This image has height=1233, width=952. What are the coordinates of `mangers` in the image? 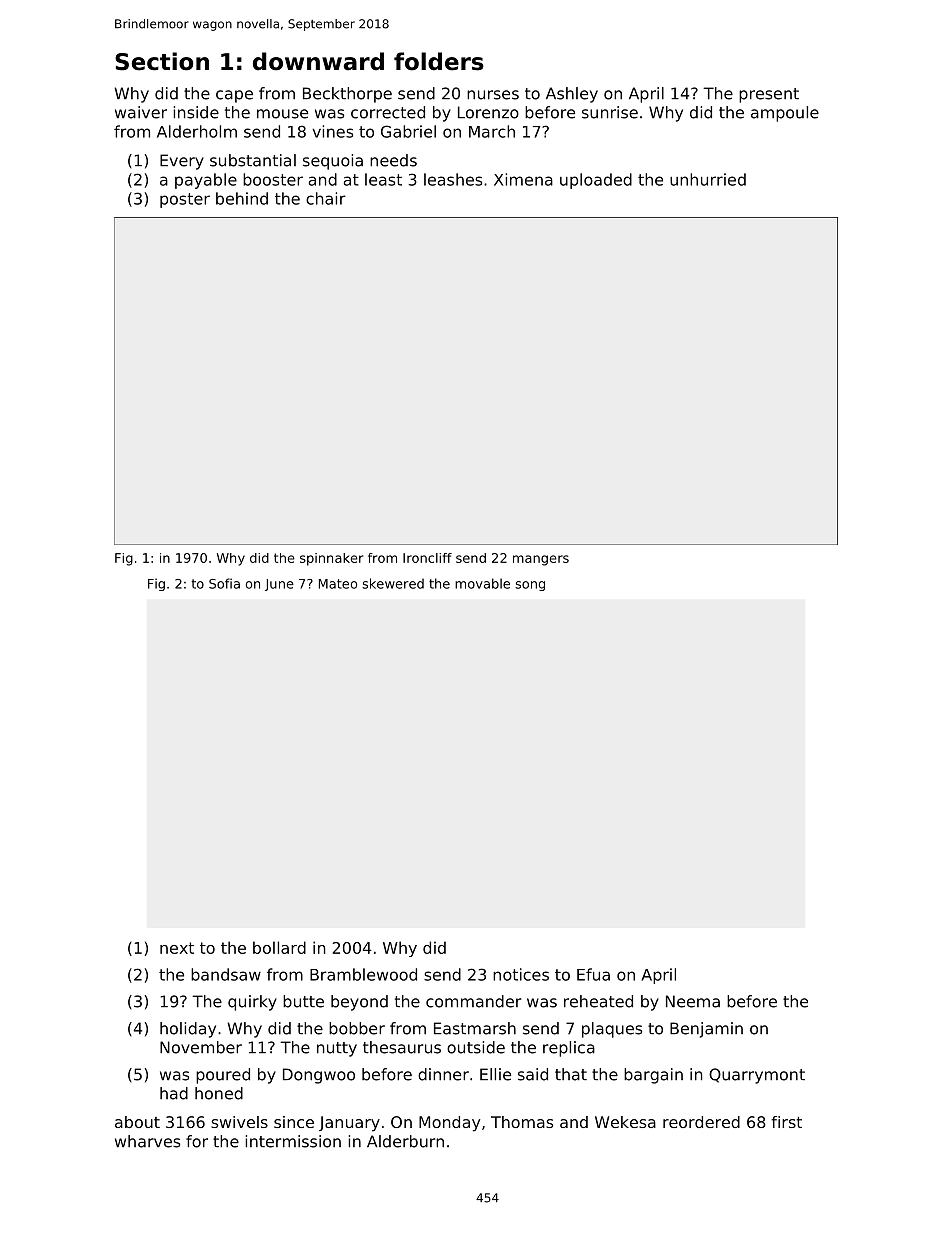 It's located at (541, 560).
